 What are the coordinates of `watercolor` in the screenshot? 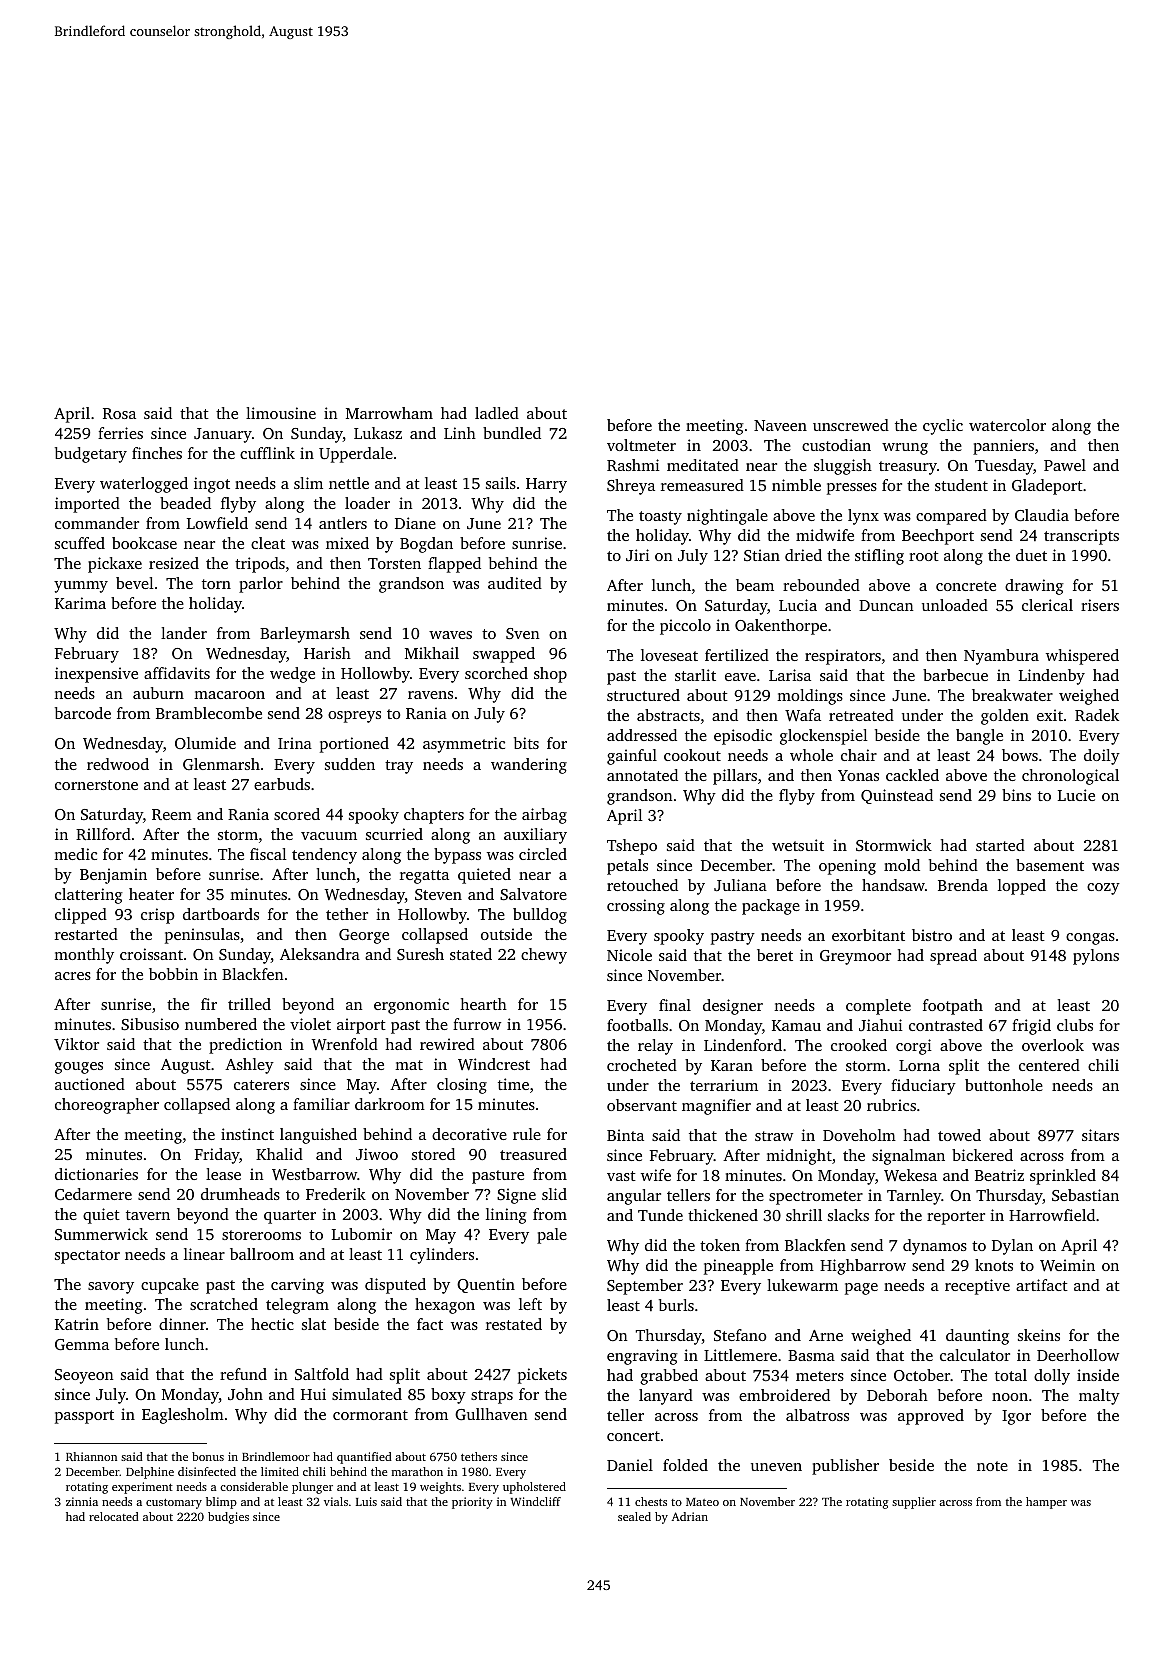 It's located at (1007, 425).
